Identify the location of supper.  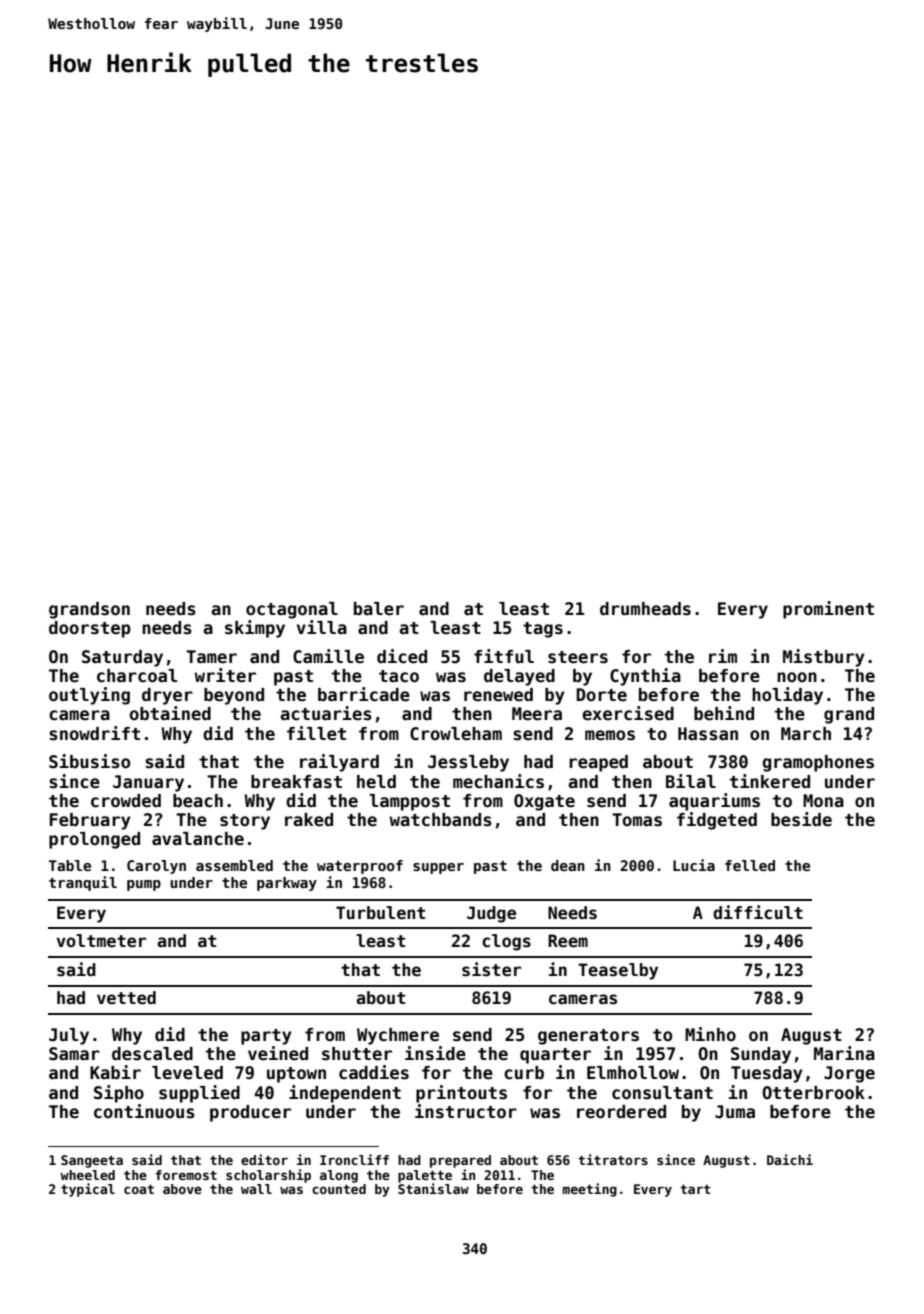
(438, 868).
